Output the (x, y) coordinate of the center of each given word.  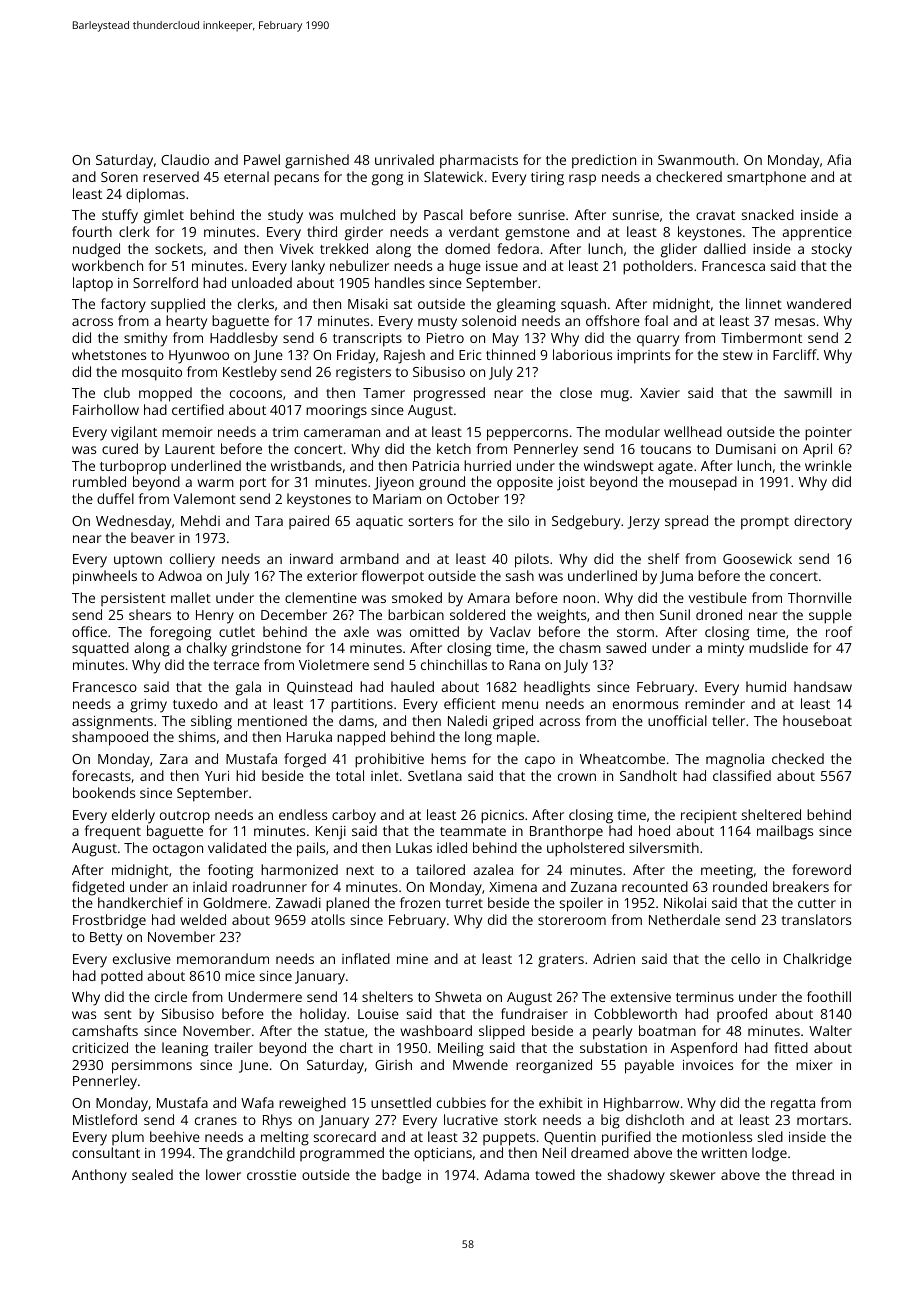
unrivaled (404, 159)
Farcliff (795, 354)
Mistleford (105, 1119)
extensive (641, 997)
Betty (106, 939)
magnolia (735, 760)
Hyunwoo (199, 357)
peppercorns (527, 435)
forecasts (101, 775)
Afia (839, 159)
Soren (119, 177)
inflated (366, 958)
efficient (470, 703)
